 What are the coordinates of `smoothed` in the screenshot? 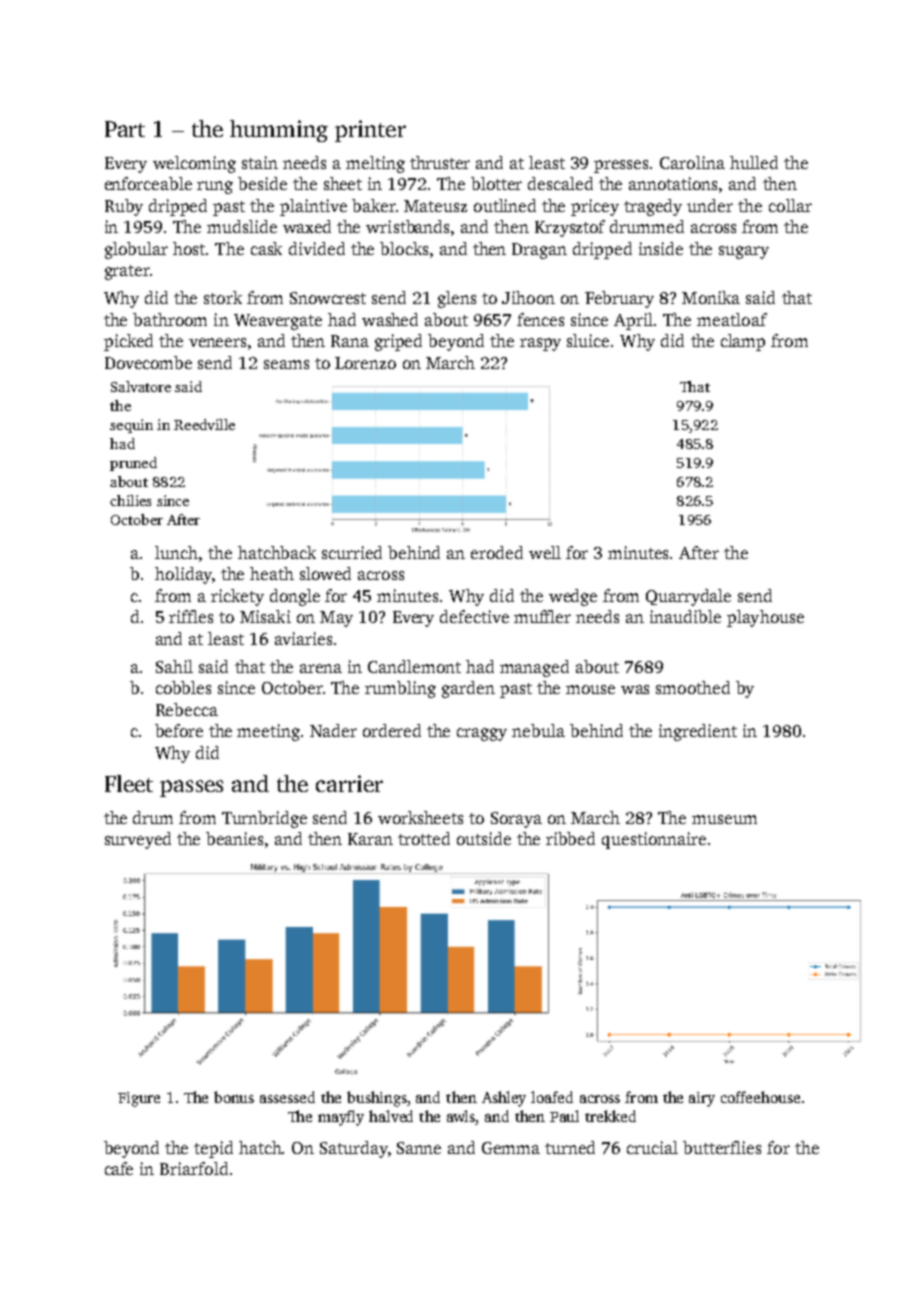 It's located at (693, 687).
